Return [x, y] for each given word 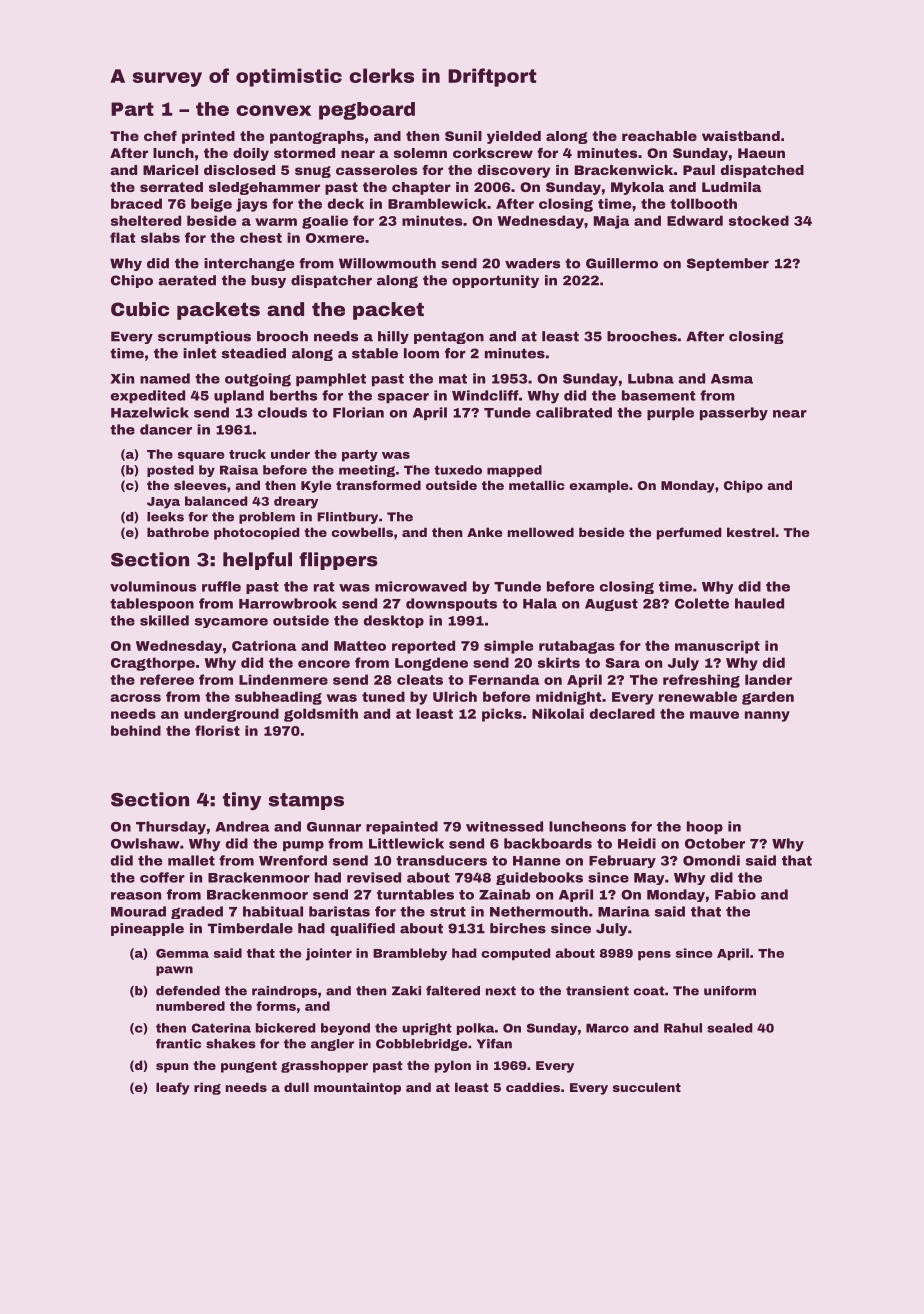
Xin [122, 378]
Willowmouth [387, 263]
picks [502, 715]
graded [197, 912]
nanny [767, 716]
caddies [533, 1087]
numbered [190, 1006]
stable [375, 353]
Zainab [504, 894]
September [728, 264]
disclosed [239, 170]
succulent [647, 1087]
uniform [730, 991]
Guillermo [622, 263]
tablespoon [152, 604]
